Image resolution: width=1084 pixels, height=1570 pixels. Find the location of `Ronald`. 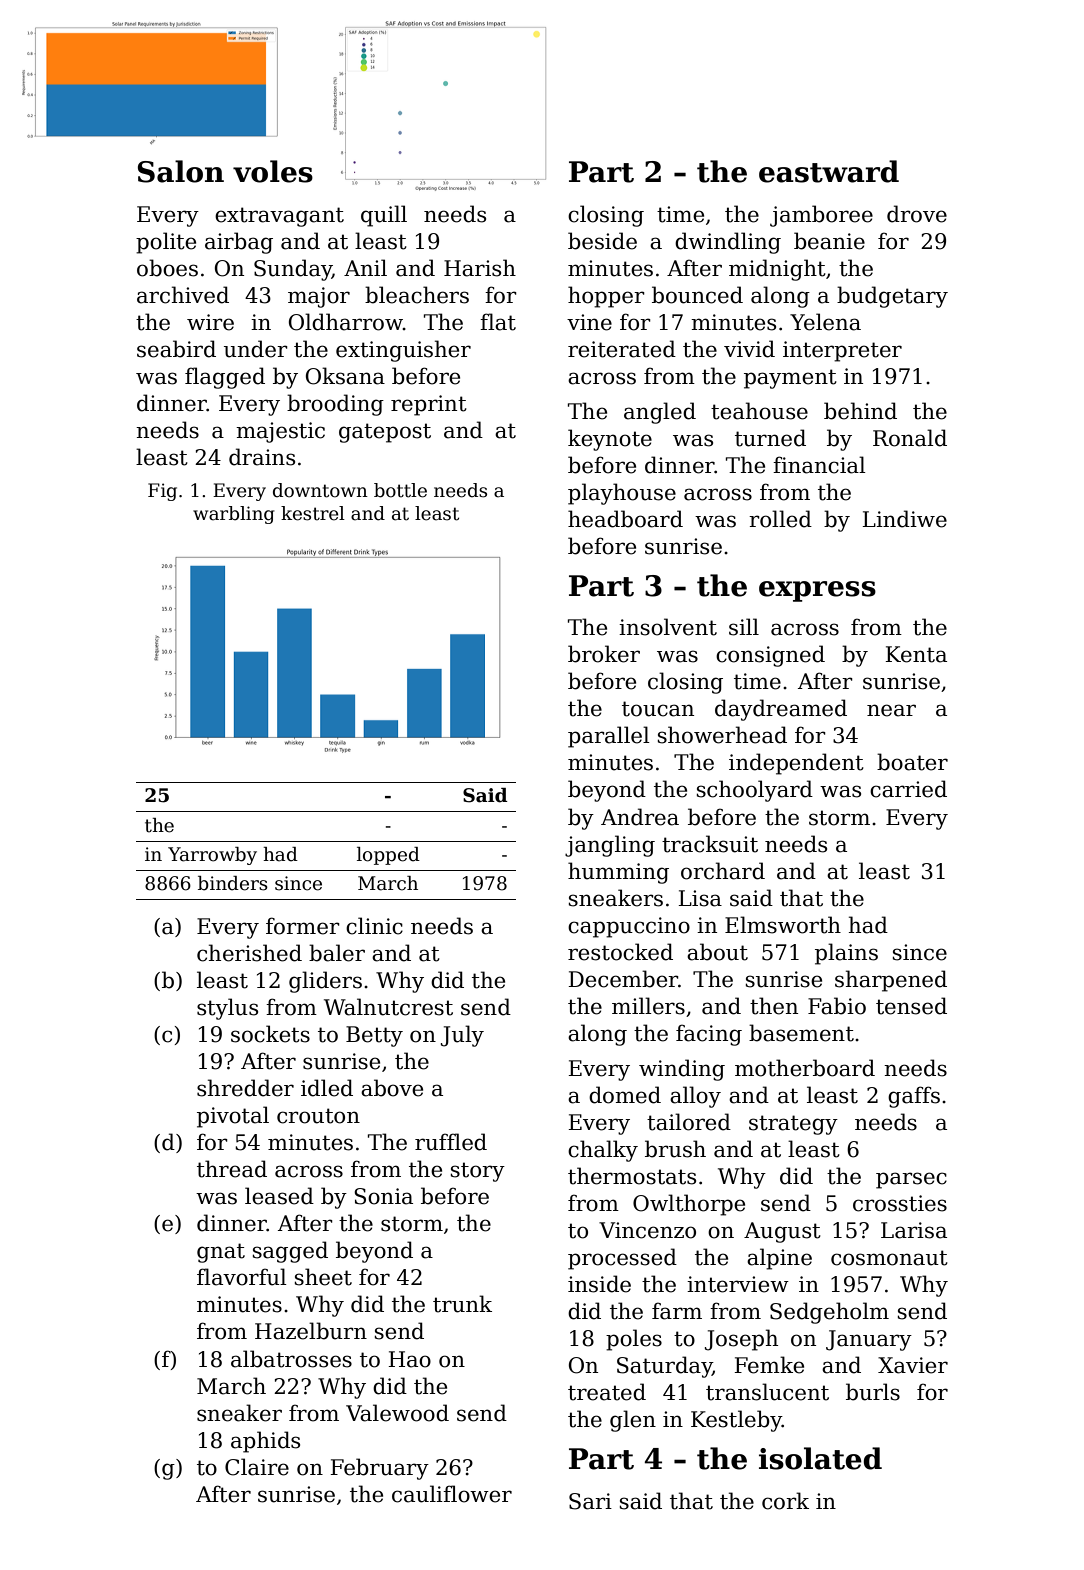

Ronald is located at coordinates (910, 438).
